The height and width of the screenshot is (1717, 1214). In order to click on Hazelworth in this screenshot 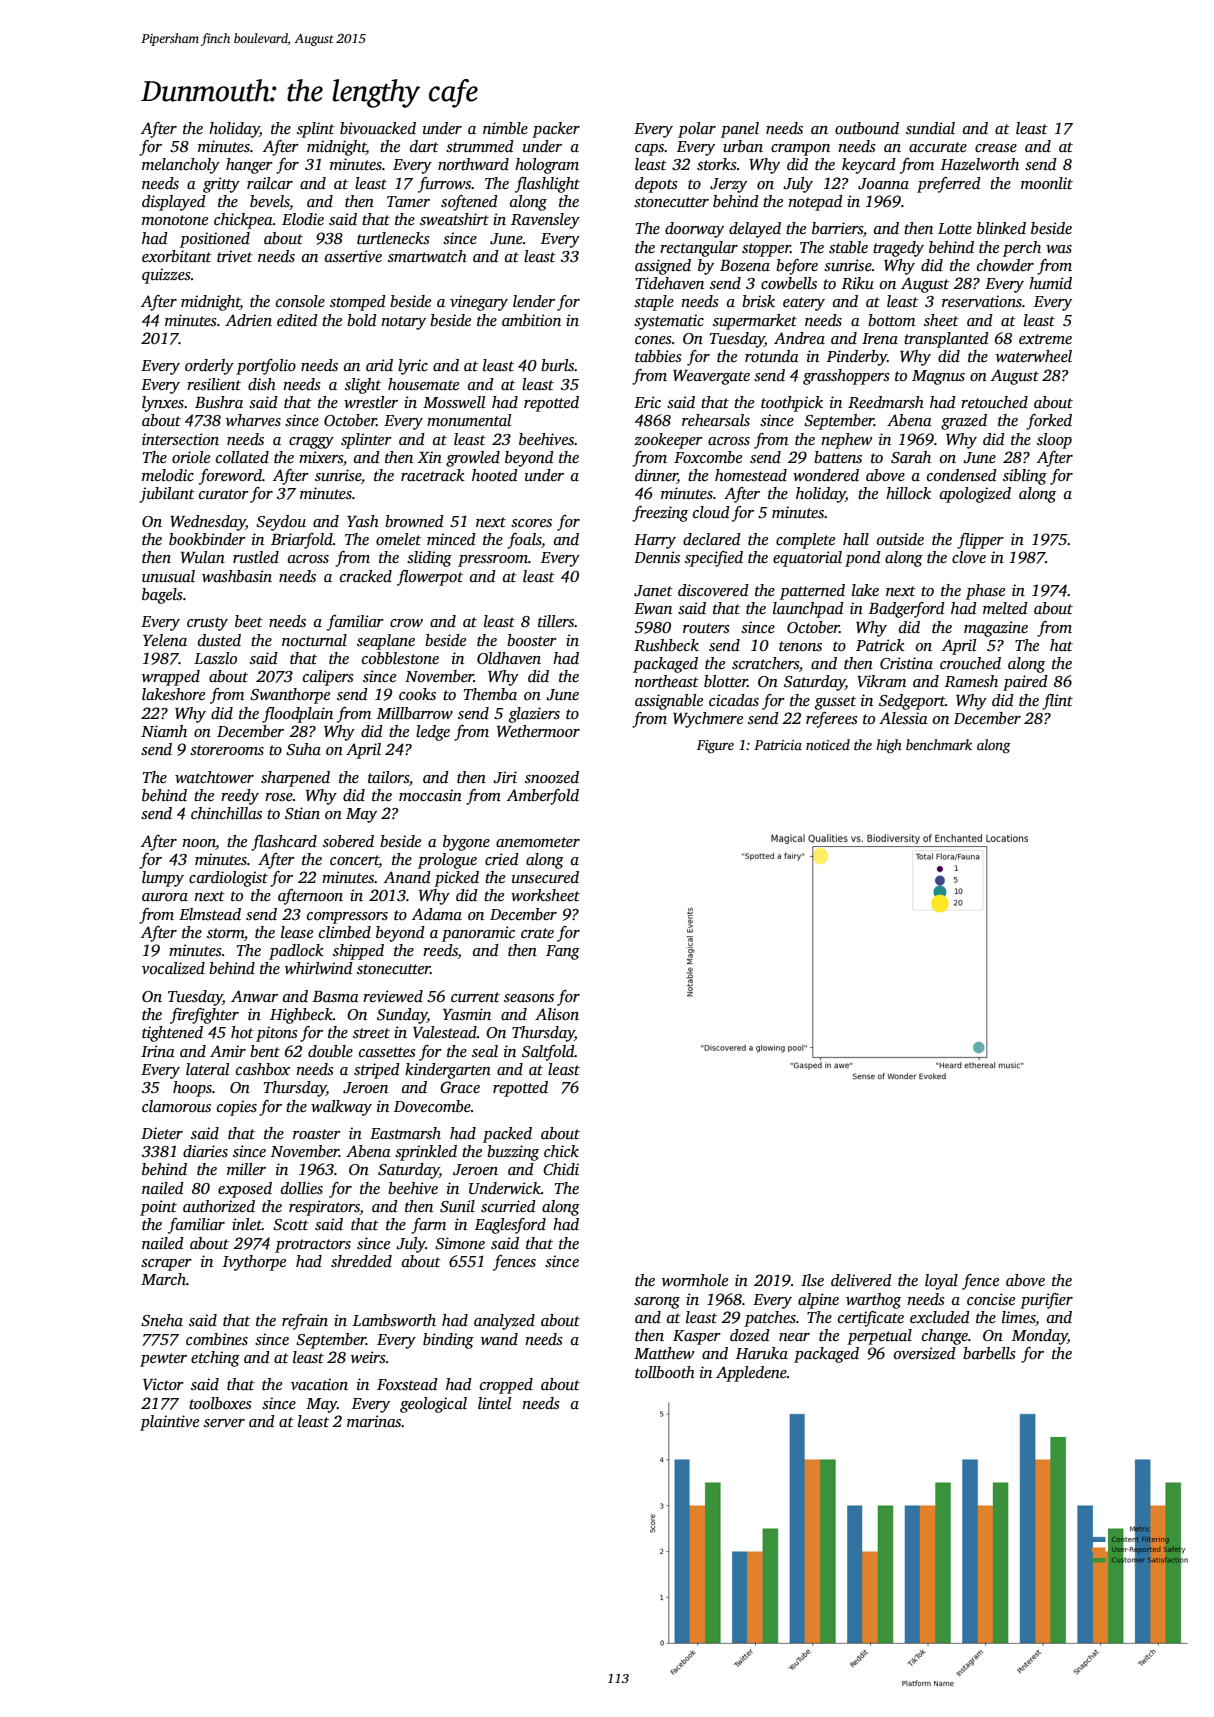, I will do `click(980, 164)`.
